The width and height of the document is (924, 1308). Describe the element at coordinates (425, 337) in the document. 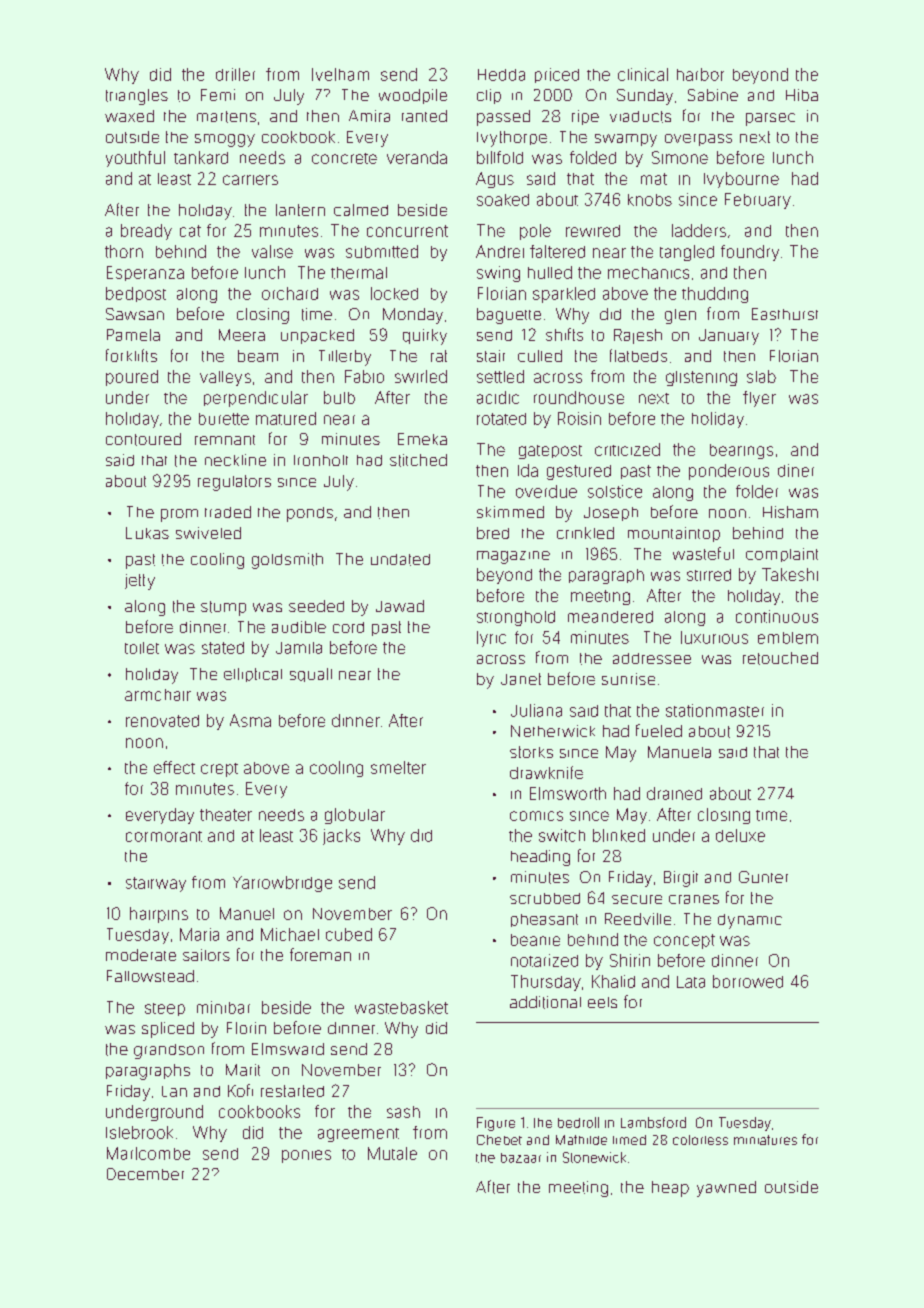

I see `quirky` at that location.
